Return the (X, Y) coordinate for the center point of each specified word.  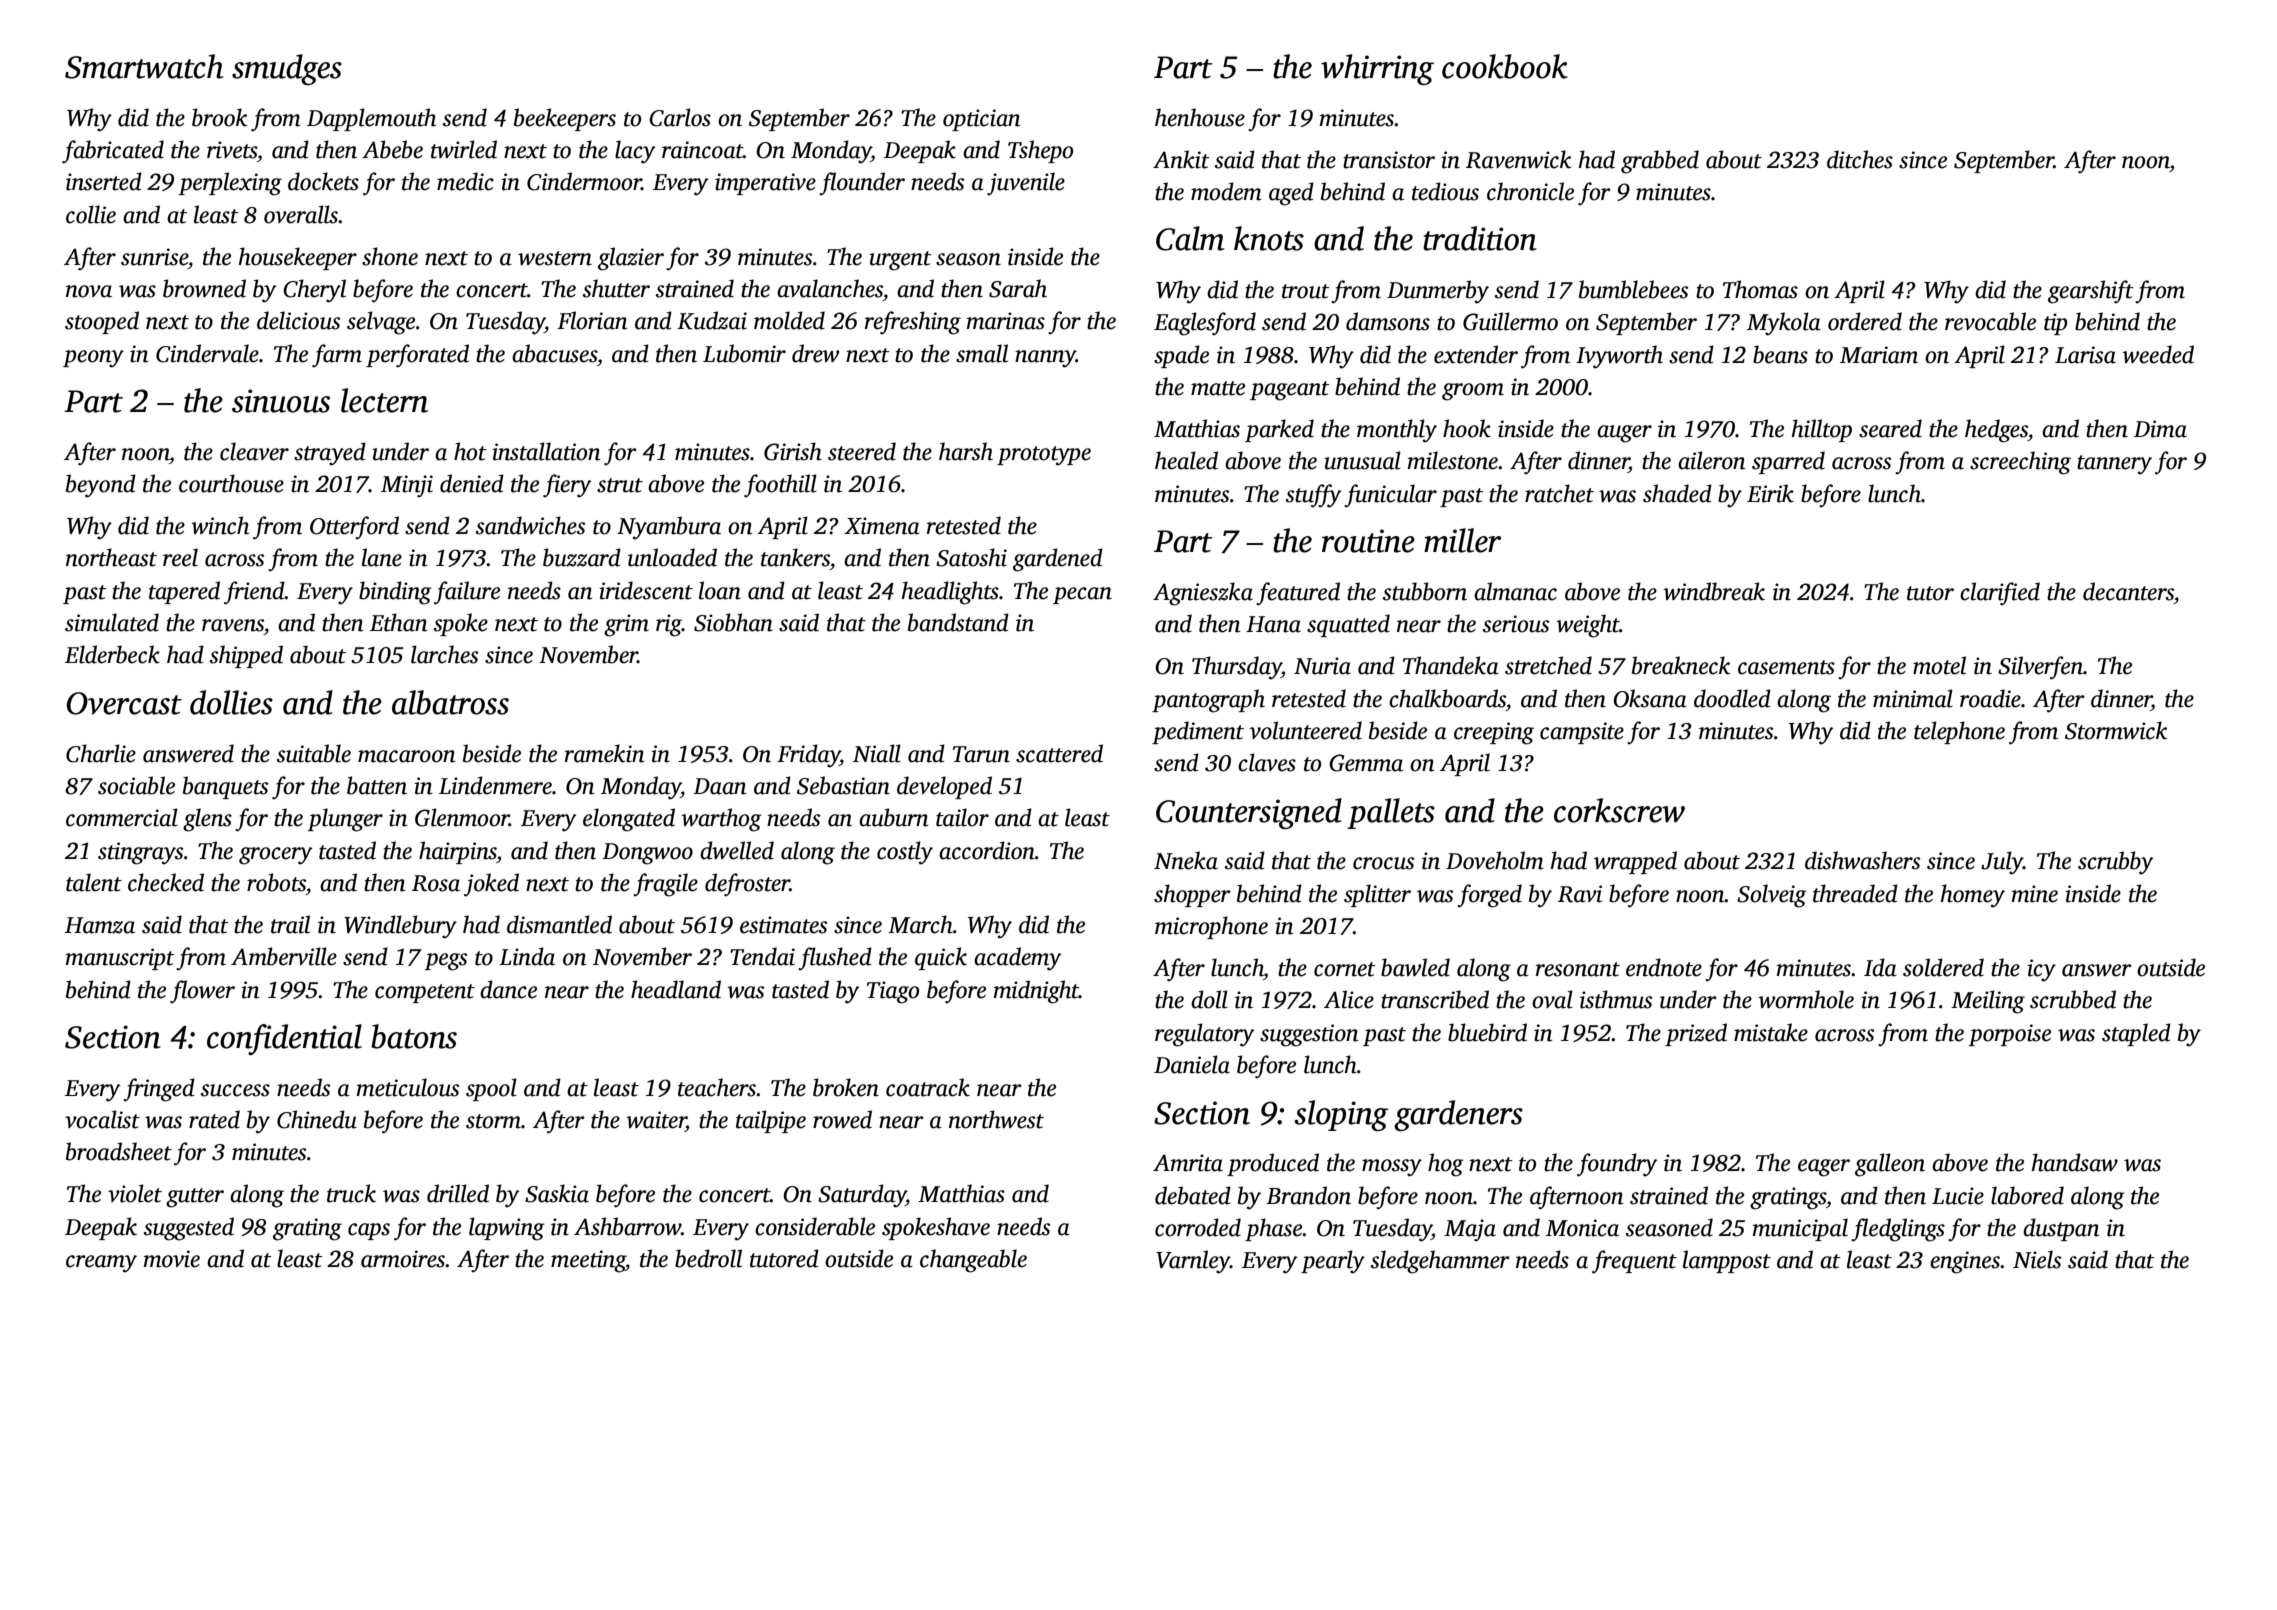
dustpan (2061, 1229)
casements (1786, 667)
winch (220, 525)
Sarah (1018, 288)
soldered (1943, 967)
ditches (1860, 159)
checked (166, 882)
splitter (1377, 895)
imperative (765, 184)
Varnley (1193, 1262)
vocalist (102, 1119)
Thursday (1237, 668)
